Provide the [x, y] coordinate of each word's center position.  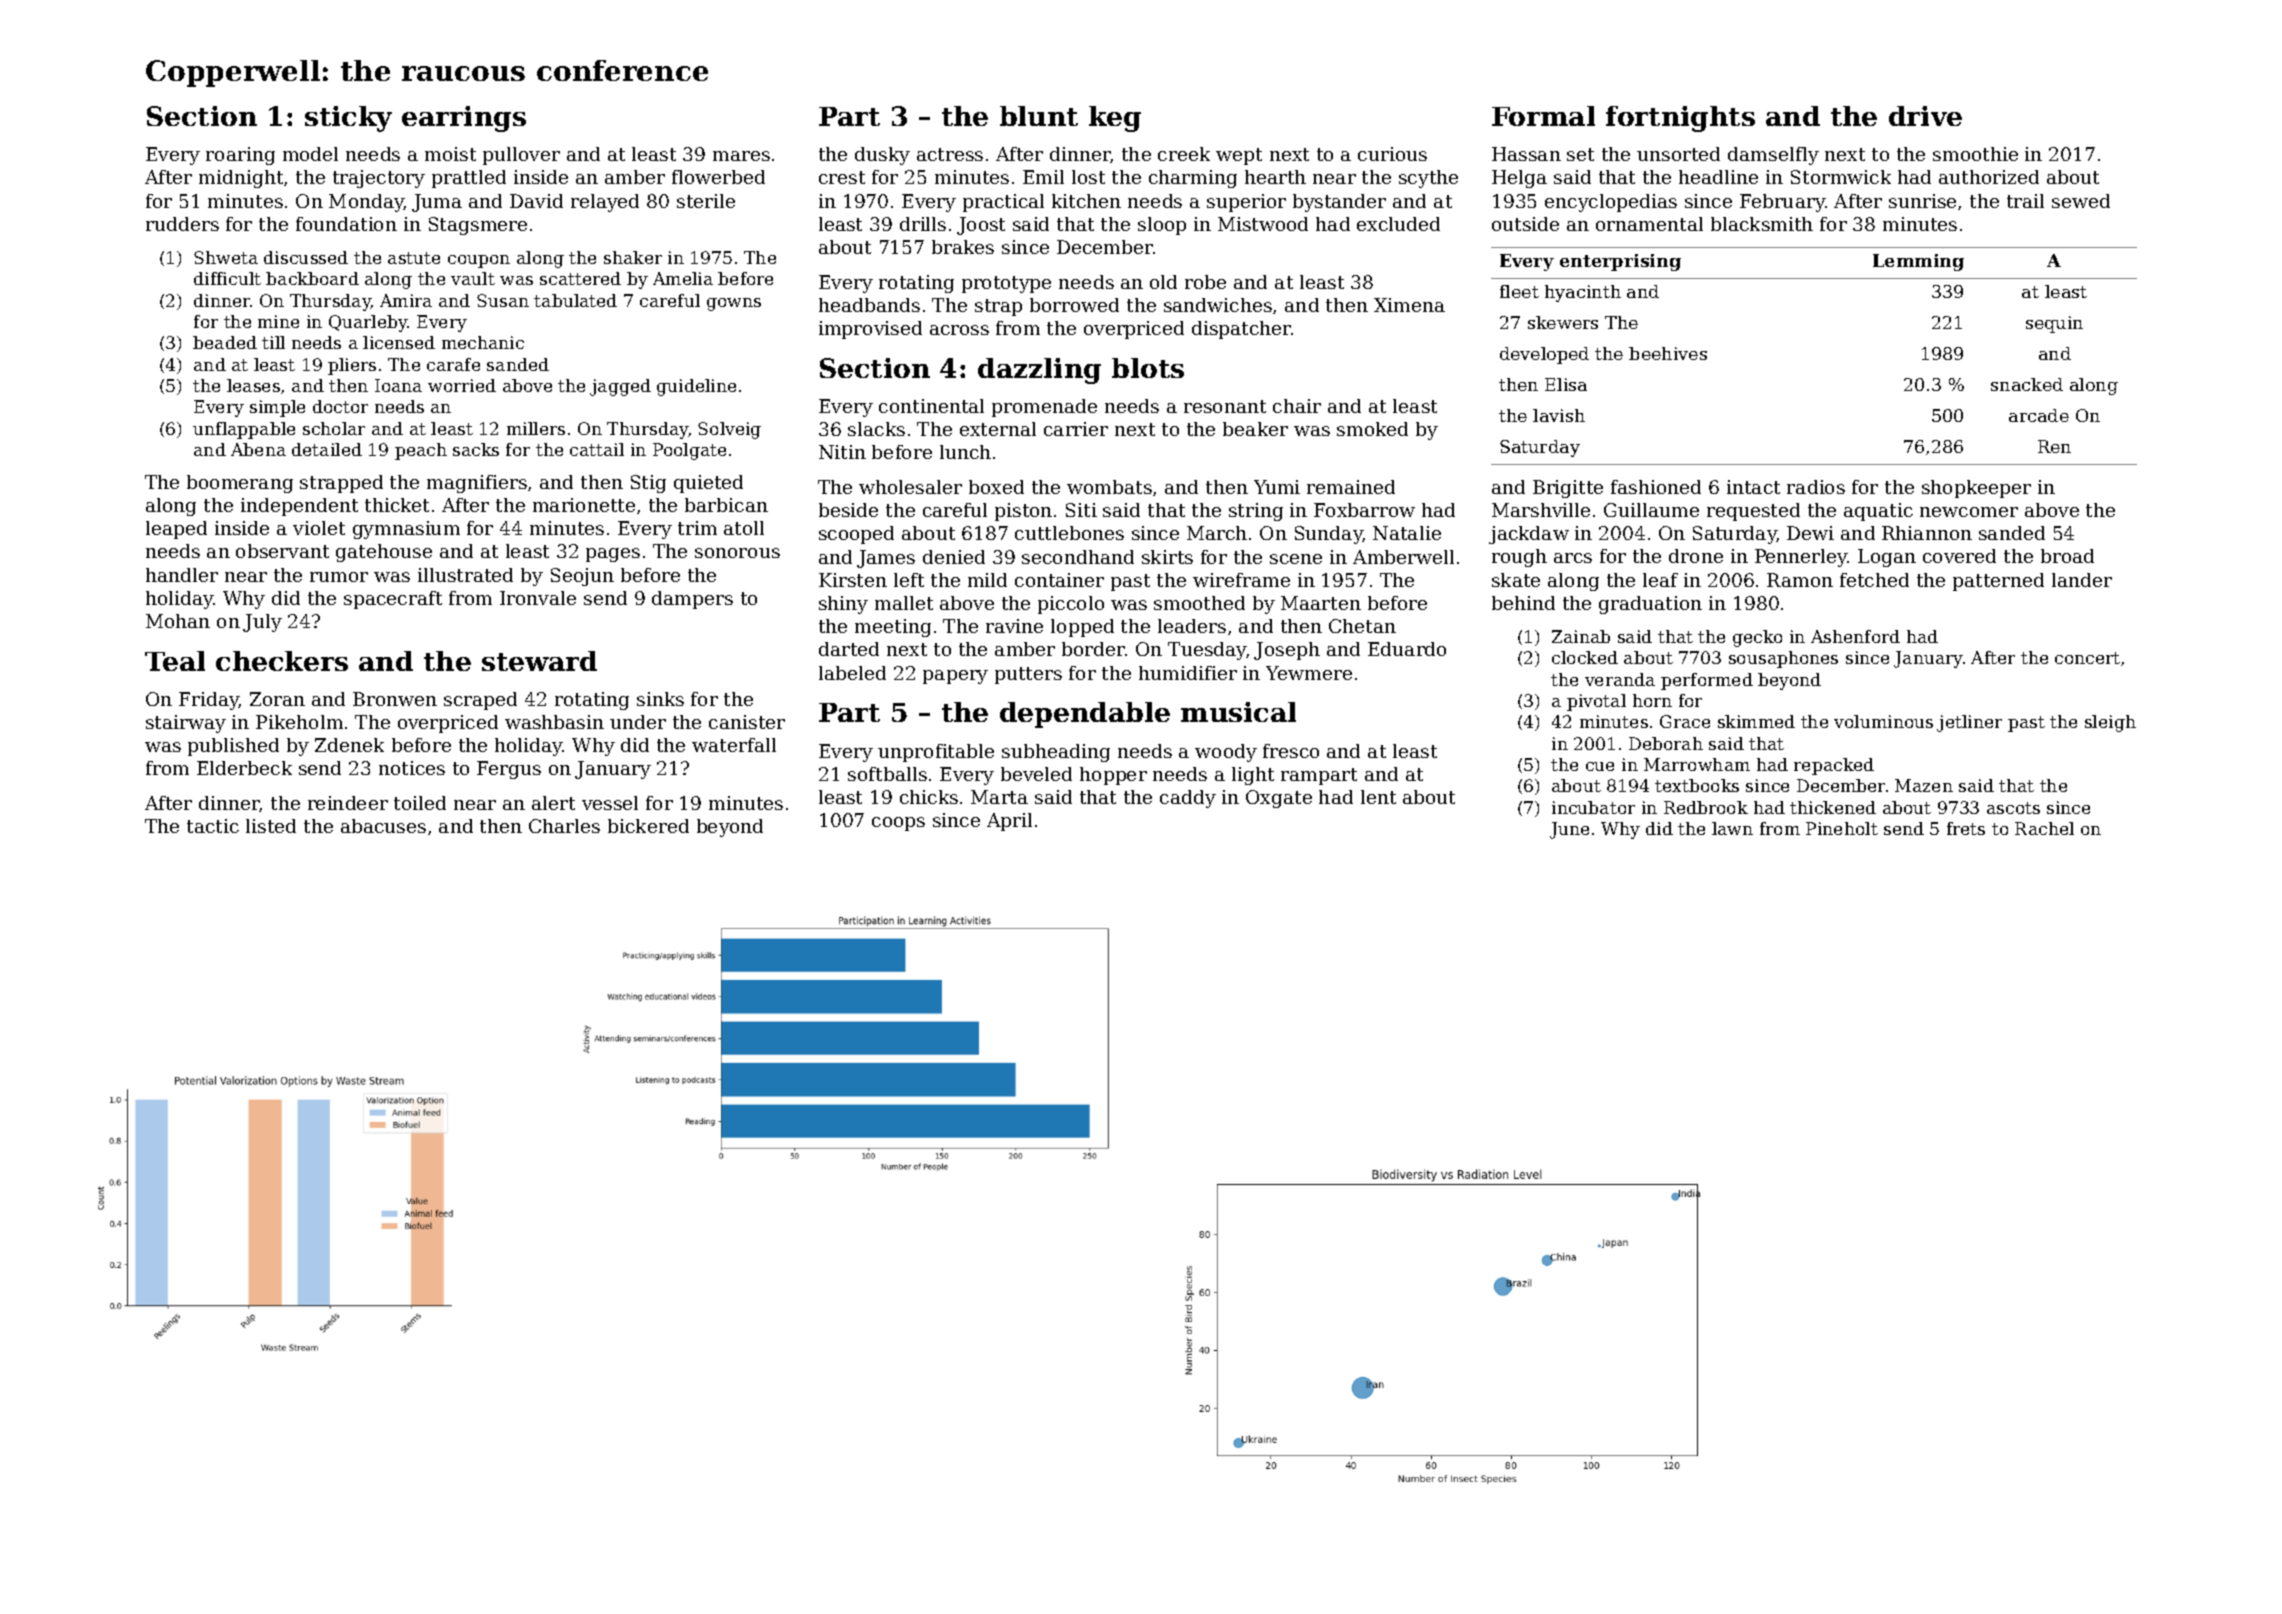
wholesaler [910, 487]
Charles [564, 826]
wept [1239, 156]
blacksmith [1762, 224]
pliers [352, 366]
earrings [464, 119]
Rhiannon [1927, 533]
